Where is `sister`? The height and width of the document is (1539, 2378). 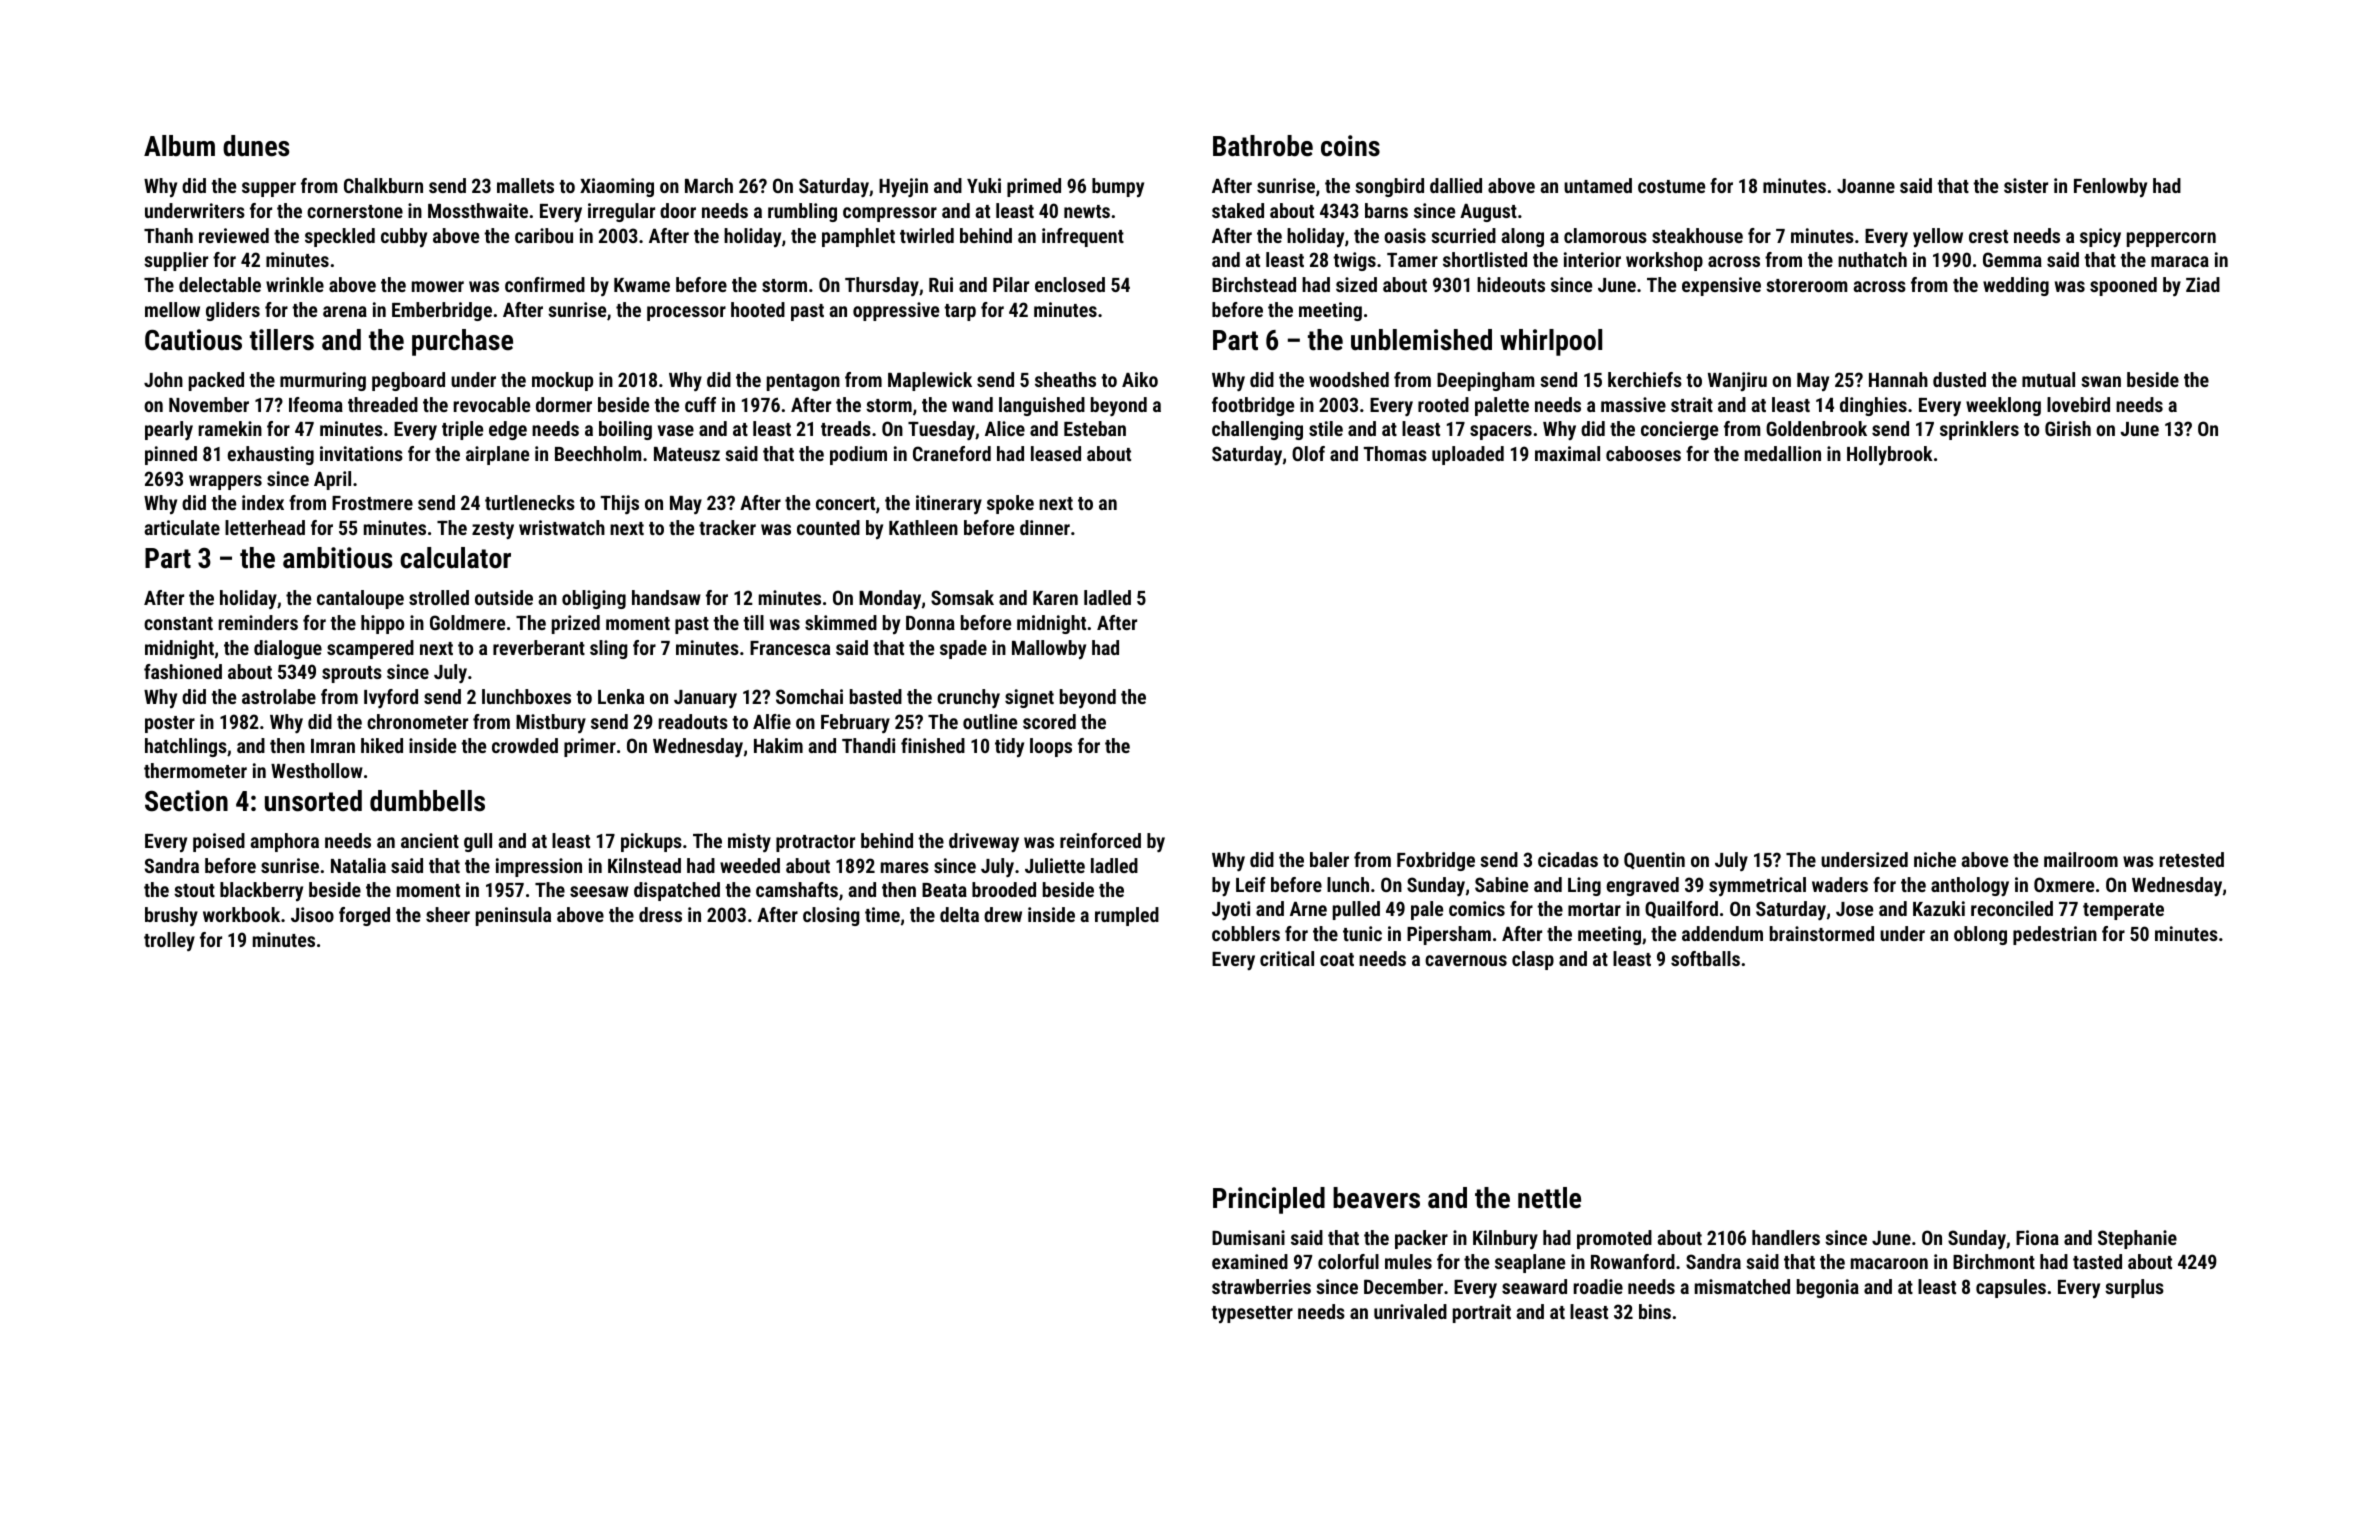
sister is located at coordinates (2026, 185).
